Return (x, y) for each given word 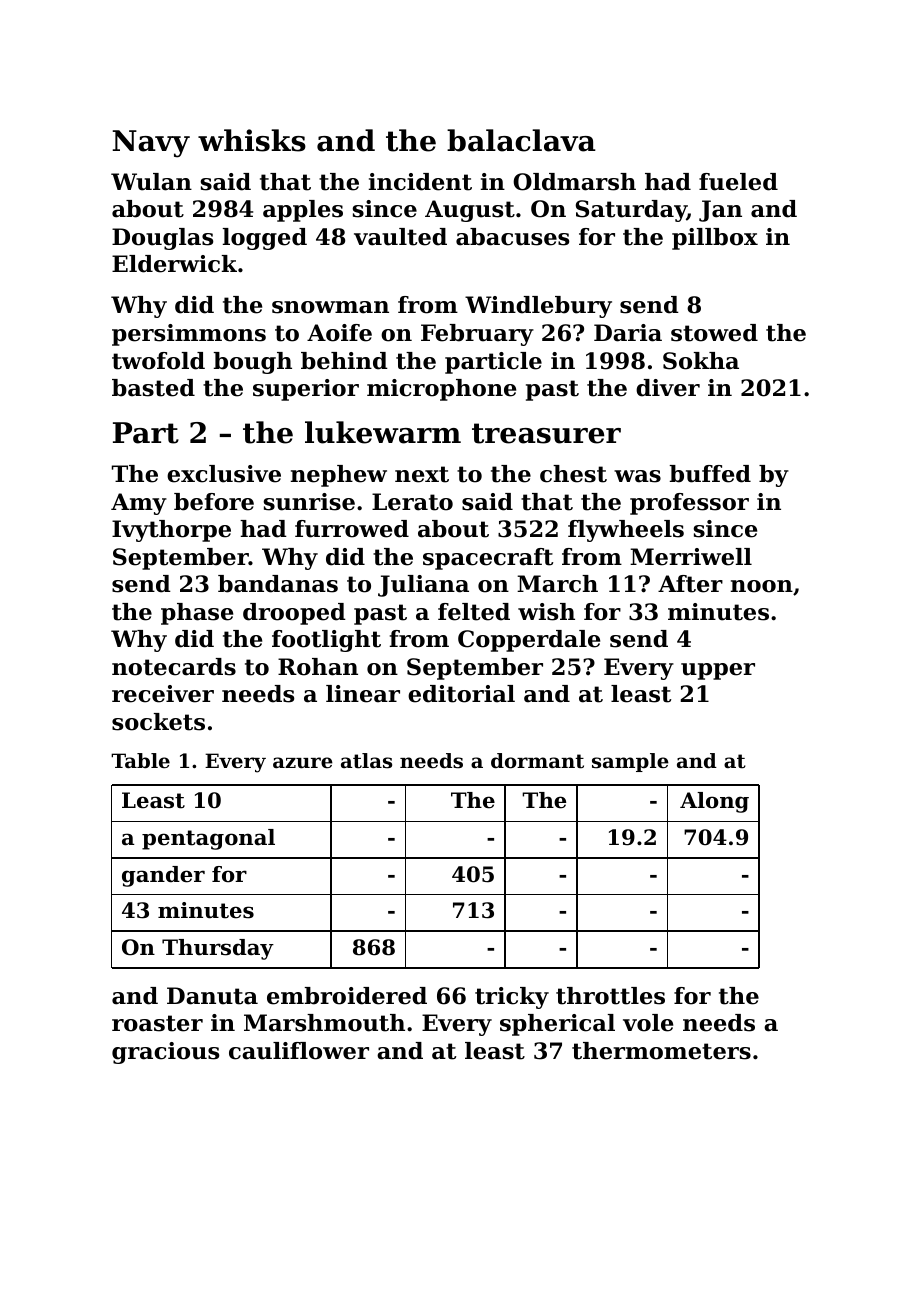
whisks (252, 140)
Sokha (701, 361)
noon (762, 586)
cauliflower (299, 1051)
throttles (610, 996)
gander (163, 876)
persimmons (189, 335)
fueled (738, 182)
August (470, 211)
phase (197, 614)
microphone (441, 390)
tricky (512, 998)
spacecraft (488, 559)
